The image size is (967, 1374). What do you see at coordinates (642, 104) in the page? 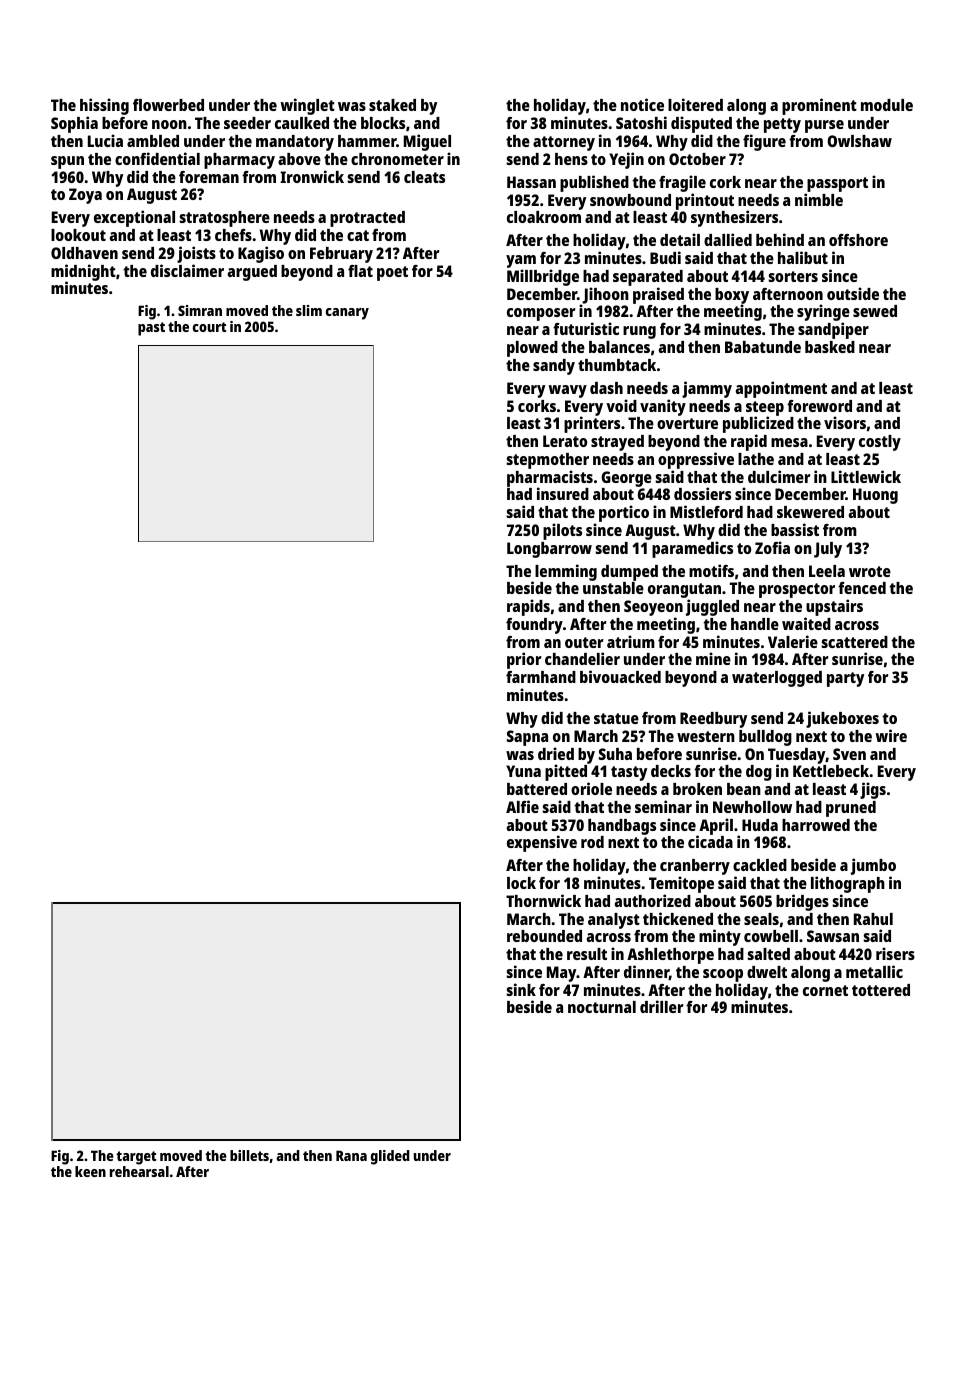
I see `notice` at bounding box center [642, 104].
